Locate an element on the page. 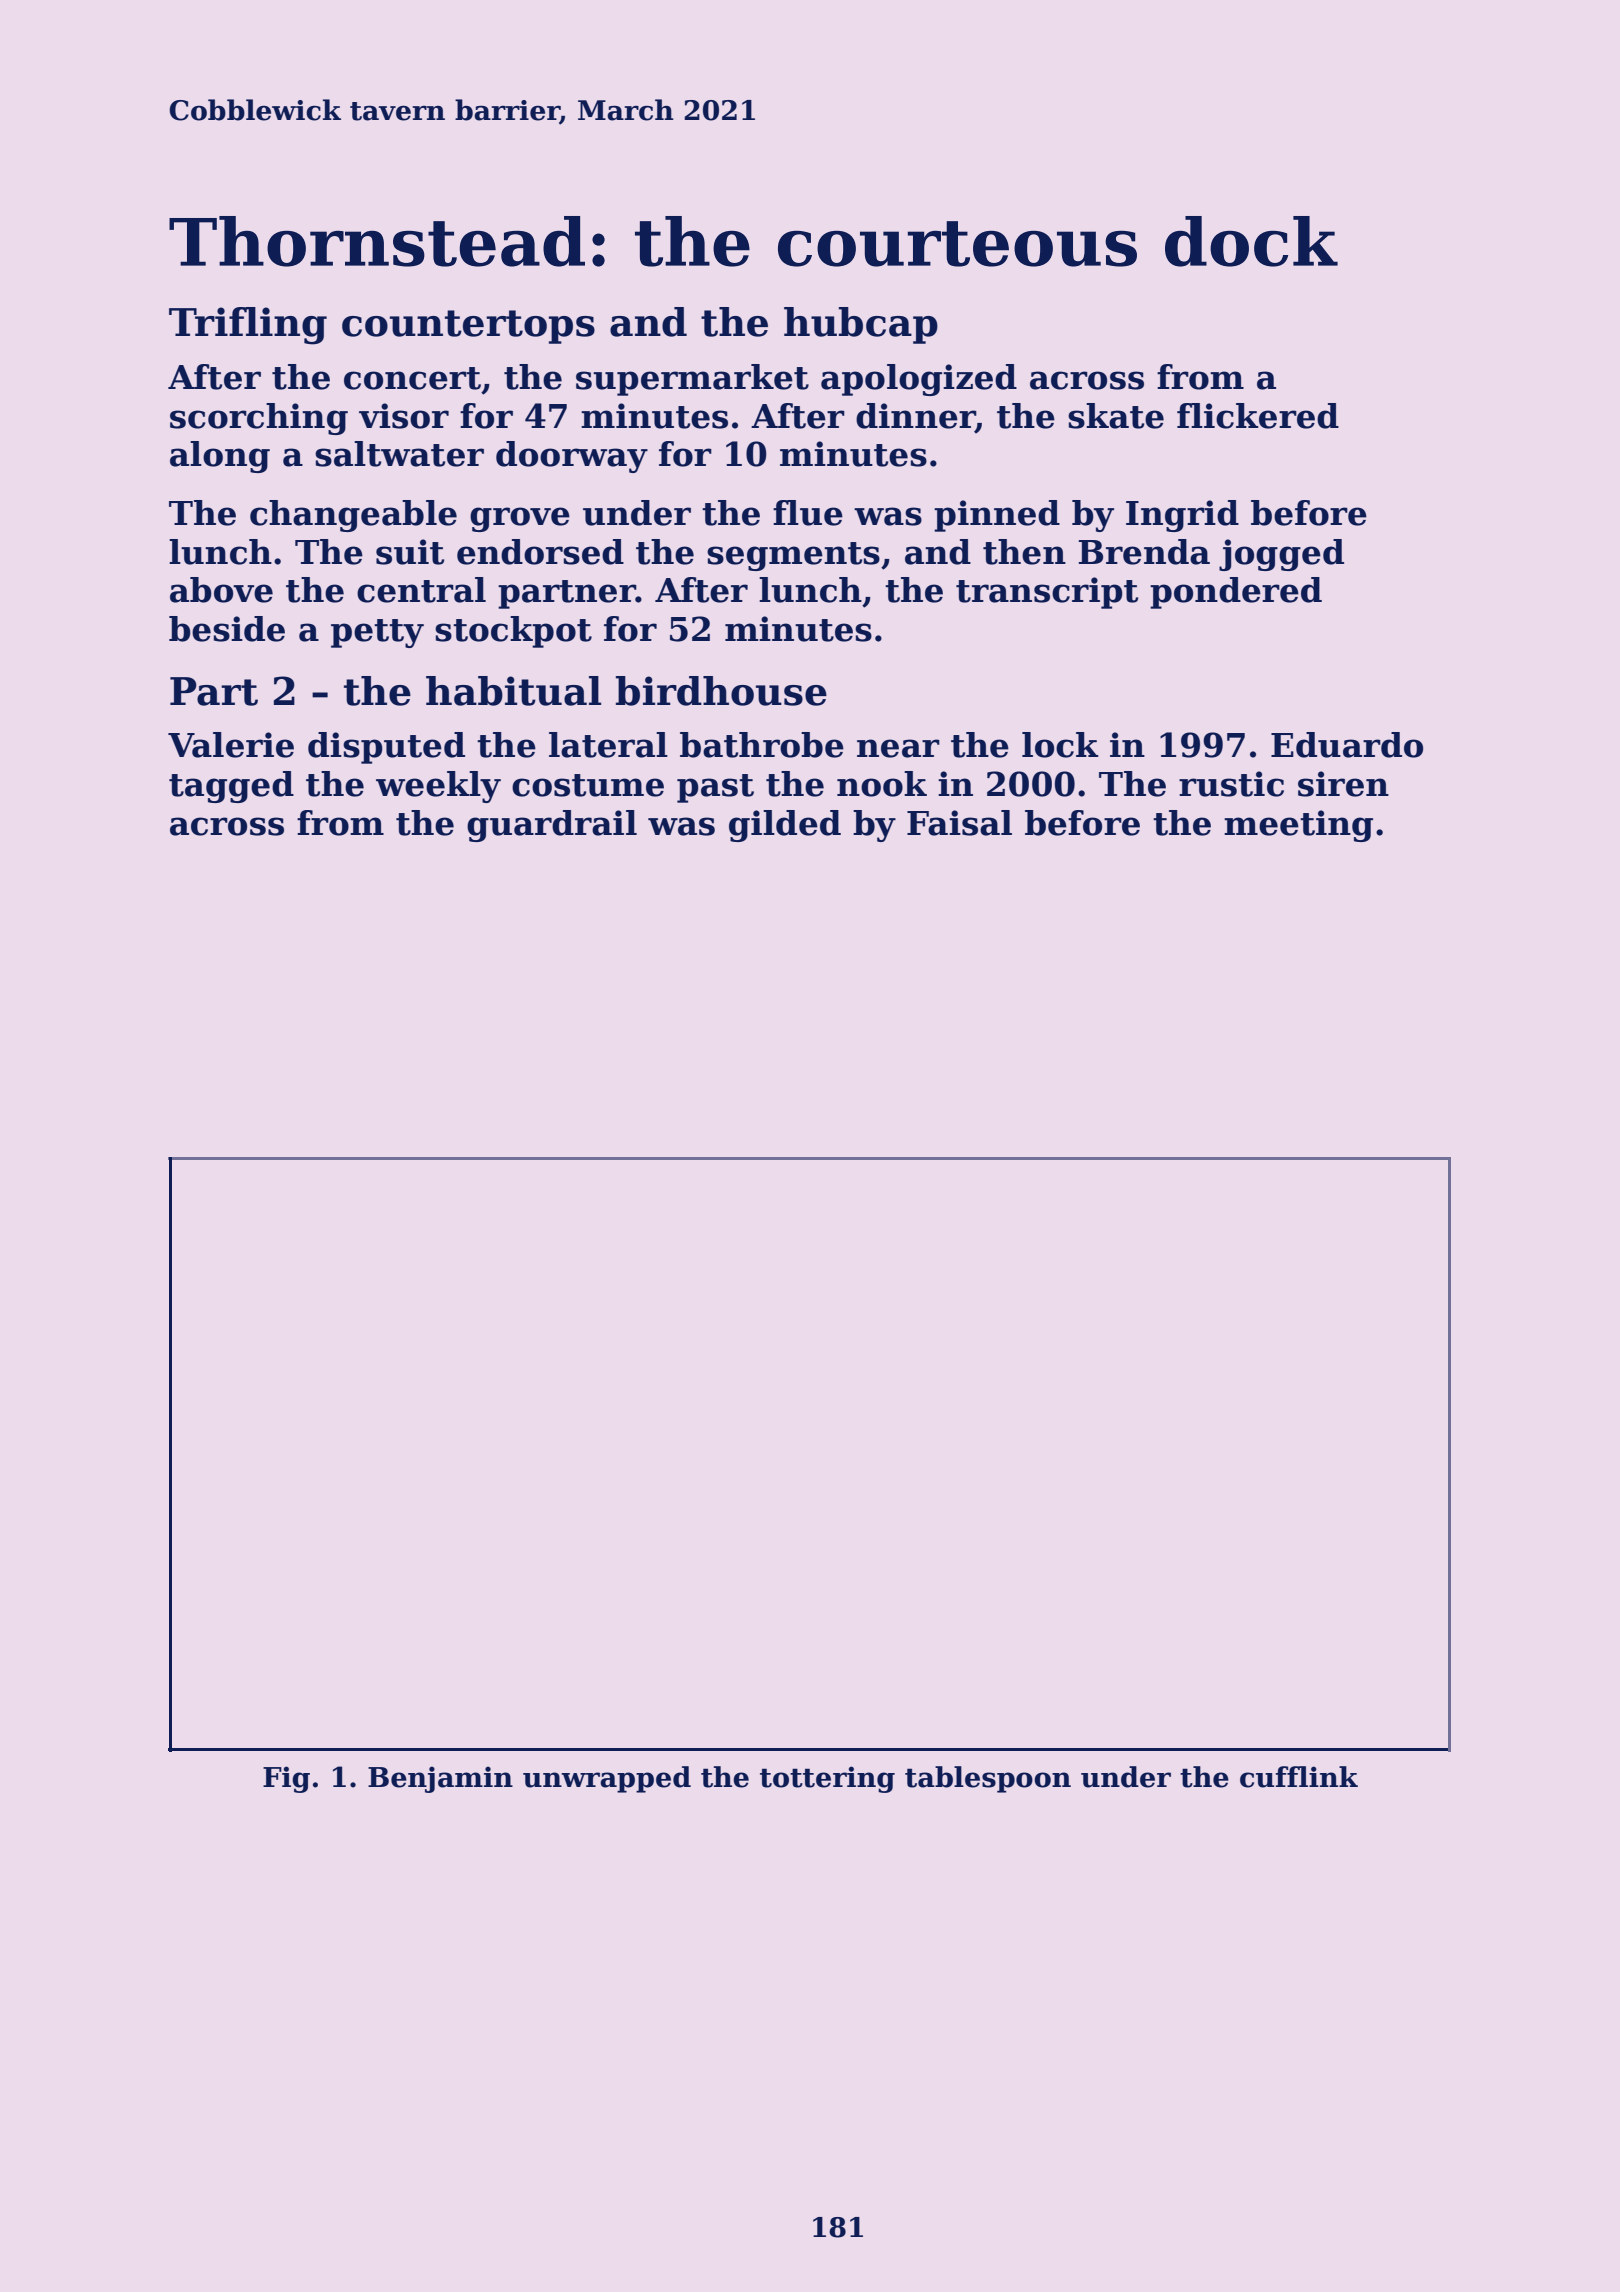 This document has width=1620, height=2292. hubcap is located at coordinates (861, 325).
